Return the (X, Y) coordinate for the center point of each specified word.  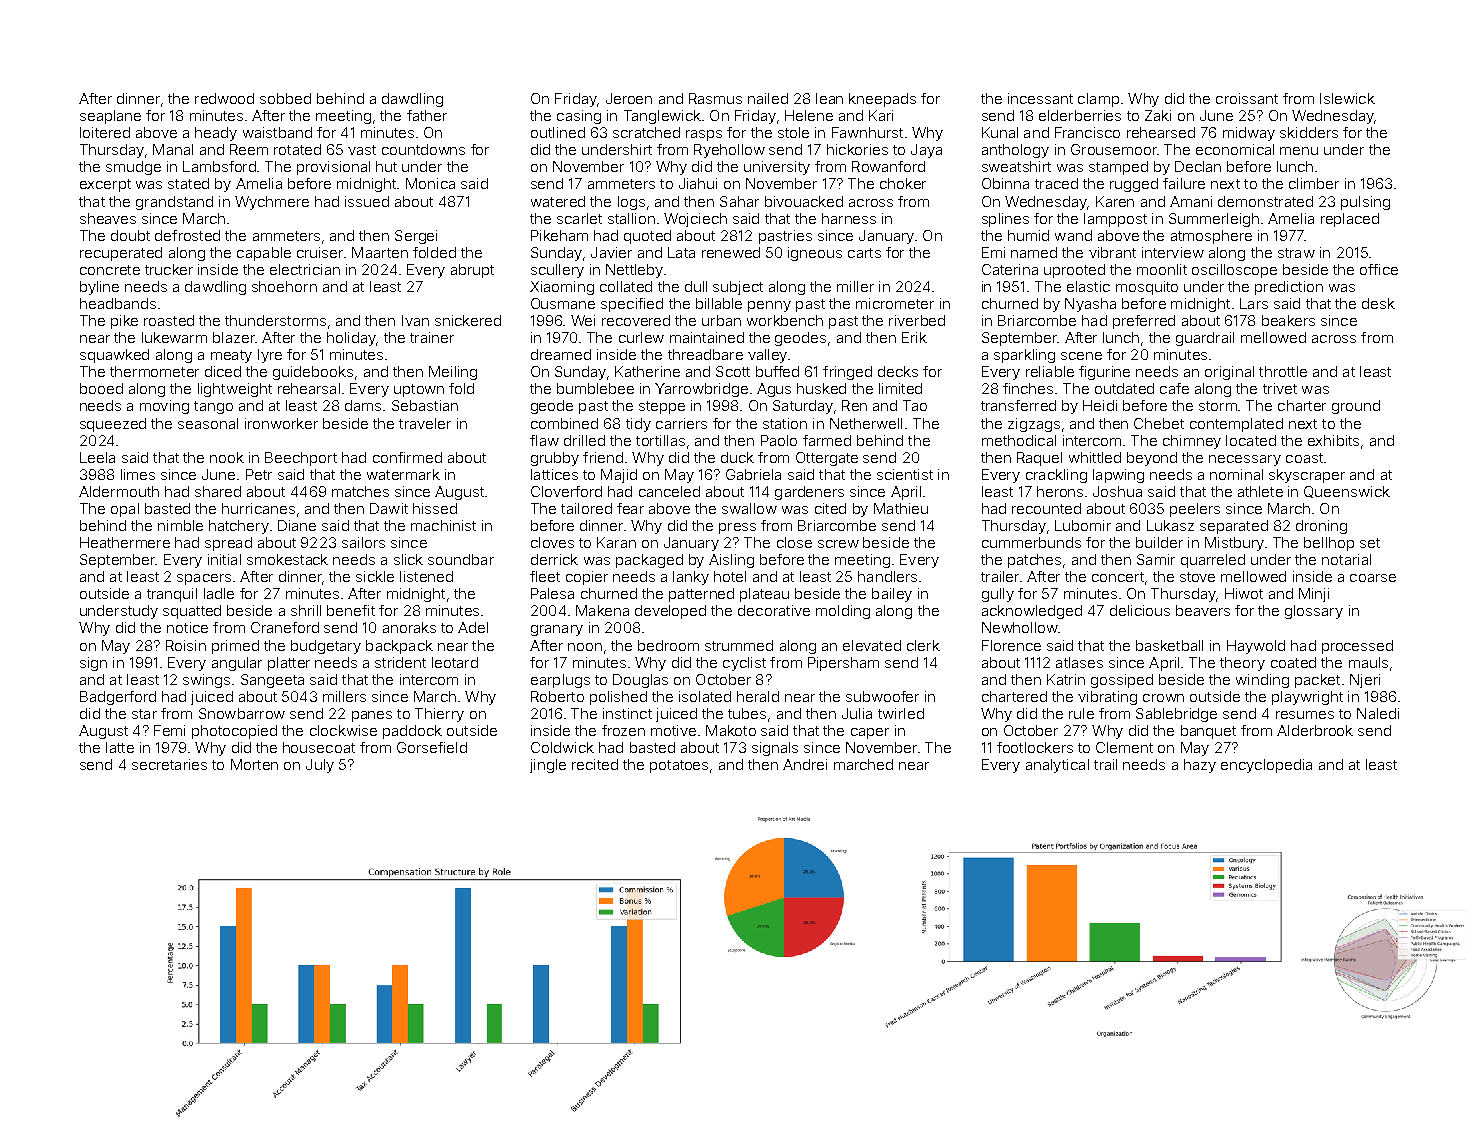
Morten (254, 764)
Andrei (805, 764)
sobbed (285, 98)
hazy (1200, 766)
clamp (1098, 100)
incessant (1040, 98)
